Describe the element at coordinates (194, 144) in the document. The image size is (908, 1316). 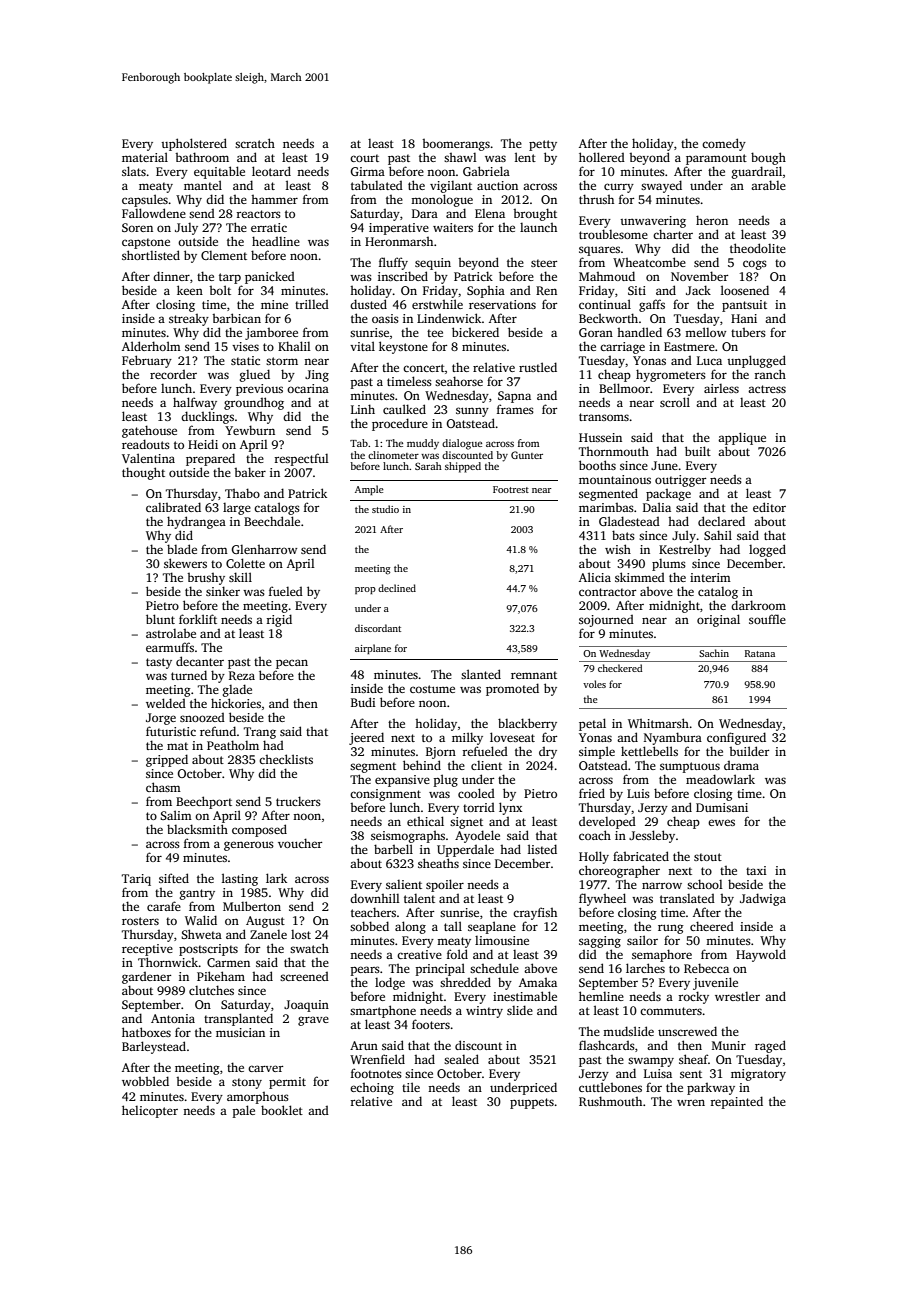
I see `upholstered` at that location.
